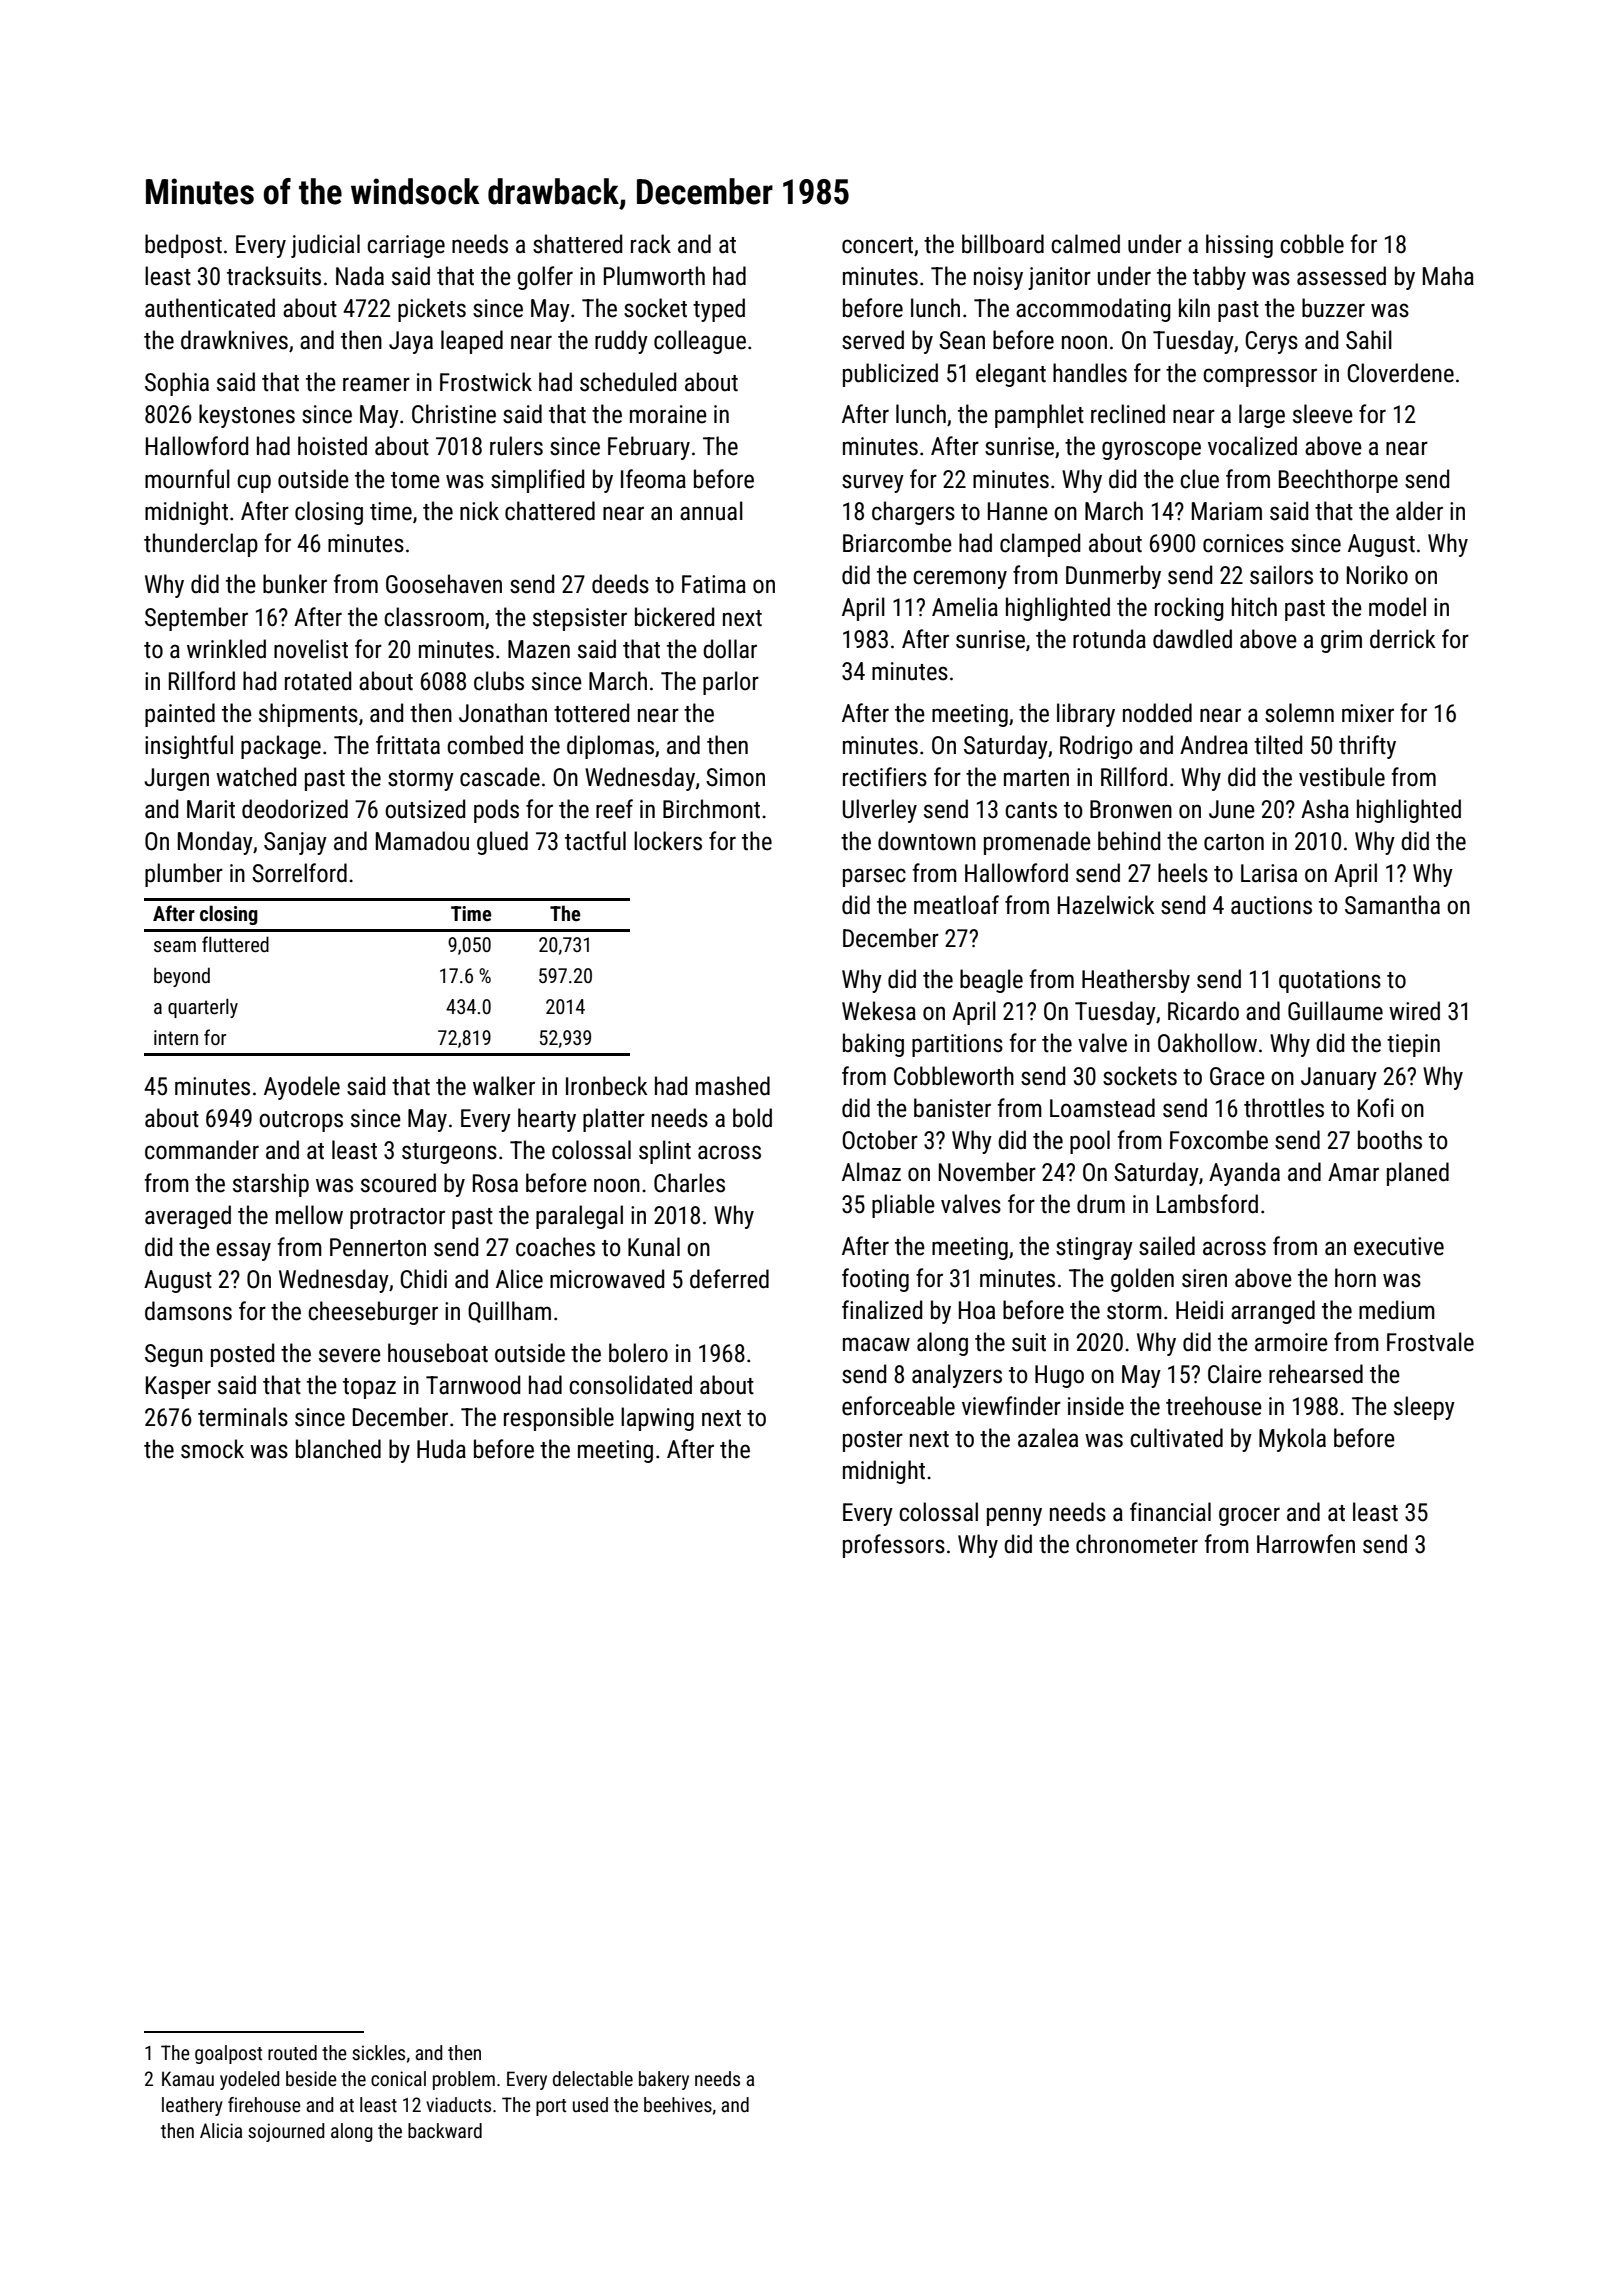  What do you see at coordinates (286, 2132) in the page?
I see `sojourned` at bounding box center [286, 2132].
